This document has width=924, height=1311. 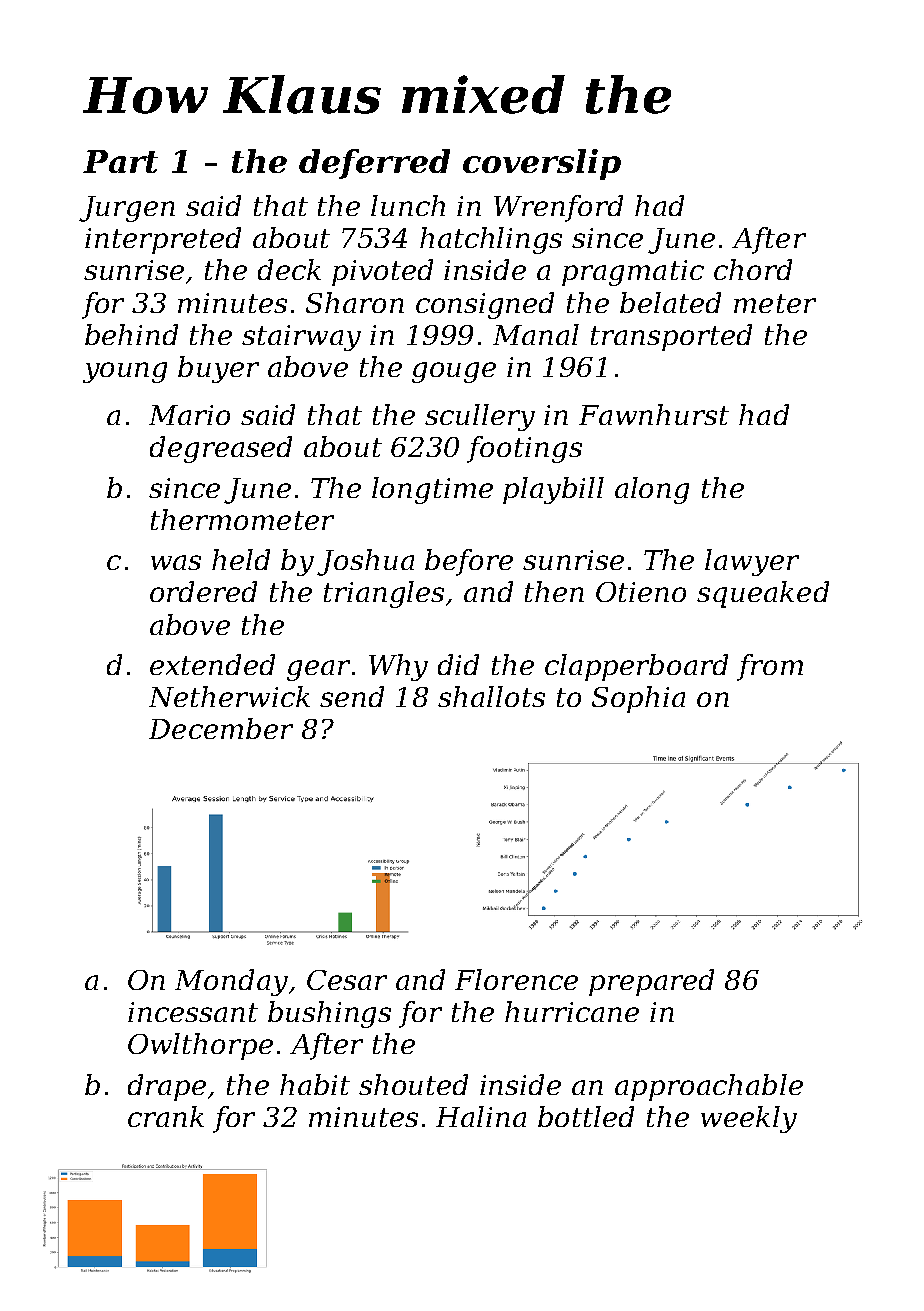 What do you see at coordinates (558, 208) in the document?
I see `Wrenford` at bounding box center [558, 208].
